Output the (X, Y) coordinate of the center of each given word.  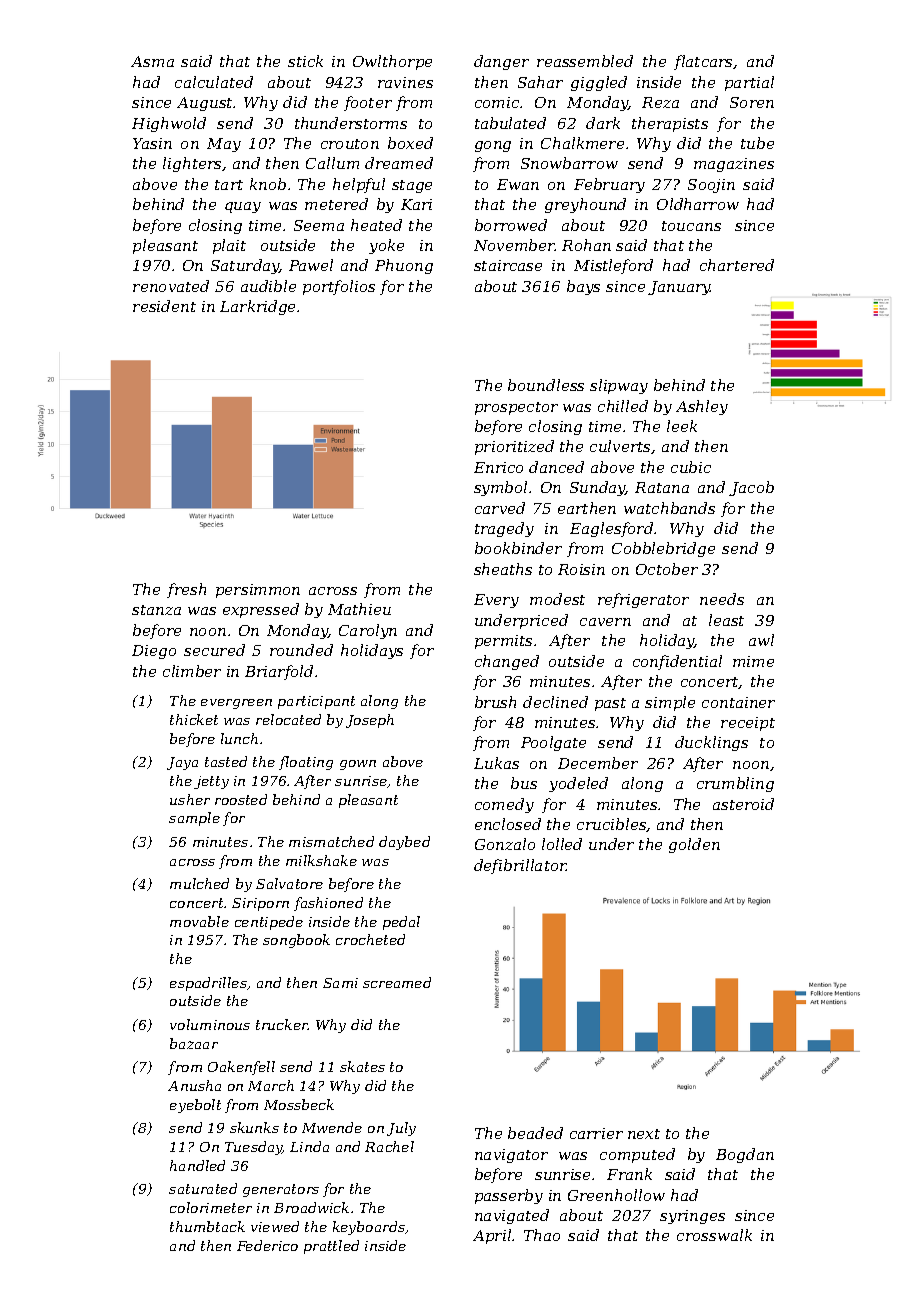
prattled (331, 1247)
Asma (152, 61)
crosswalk (714, 1235)
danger (501, 62)
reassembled (585, 61)
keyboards (369, 1228)
